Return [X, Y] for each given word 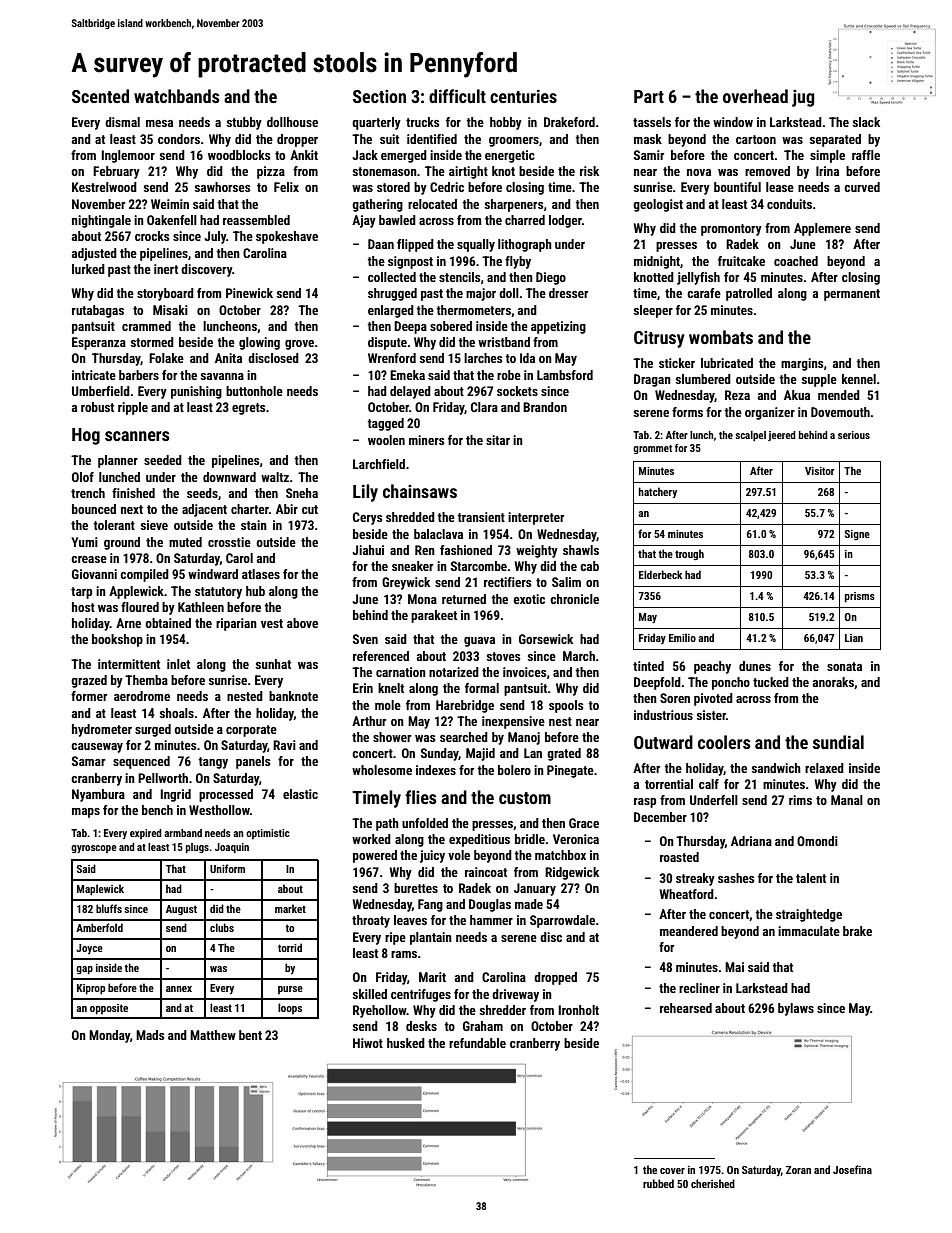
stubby [244, 123]
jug [803, 98]
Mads [150, 1035]
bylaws [796, 1009]
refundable [477, 1043]
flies [420, 797]
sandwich [776, 768]
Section [379, 96]
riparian [236, 624]
